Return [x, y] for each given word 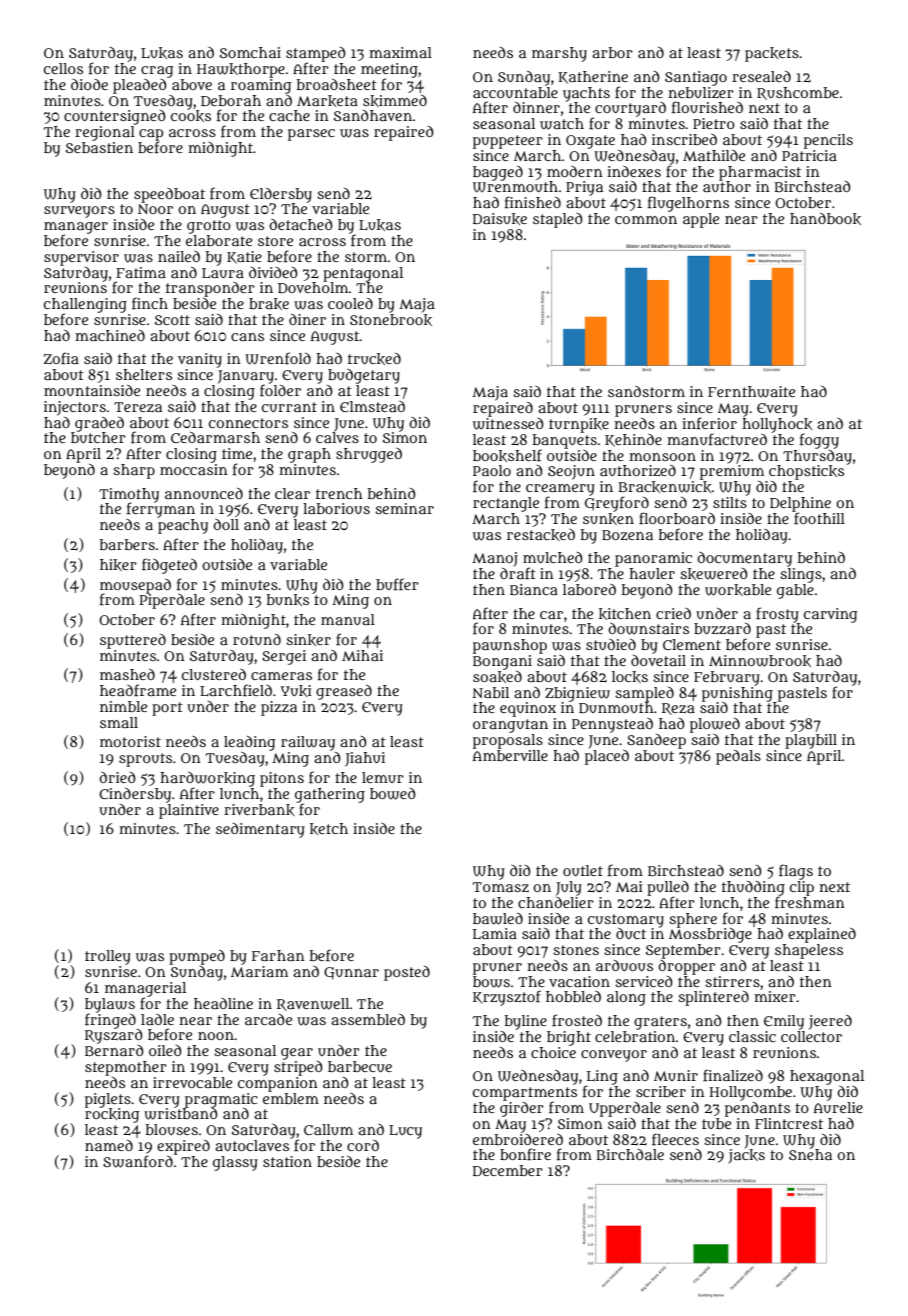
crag [157, 72]
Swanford [138, 1161]
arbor [612, 52]
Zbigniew [577, 694]
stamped [316, 54]
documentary [744, 559]
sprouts [145, 760]
